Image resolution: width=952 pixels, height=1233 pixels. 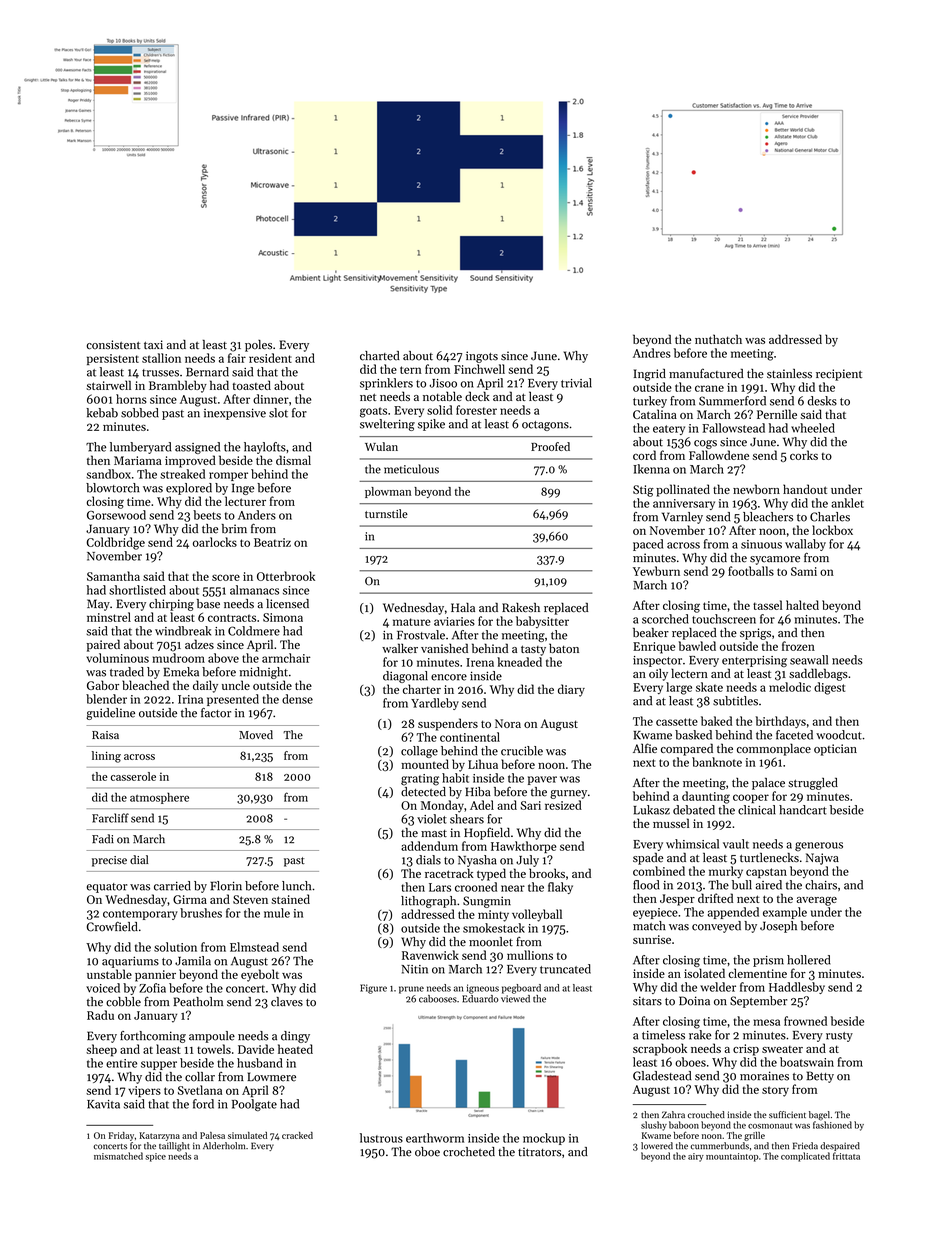 What do you see at coordinates (224, 1146) in the screenshot?
I see `Alderholm` at bounding box center [224, 1146].
